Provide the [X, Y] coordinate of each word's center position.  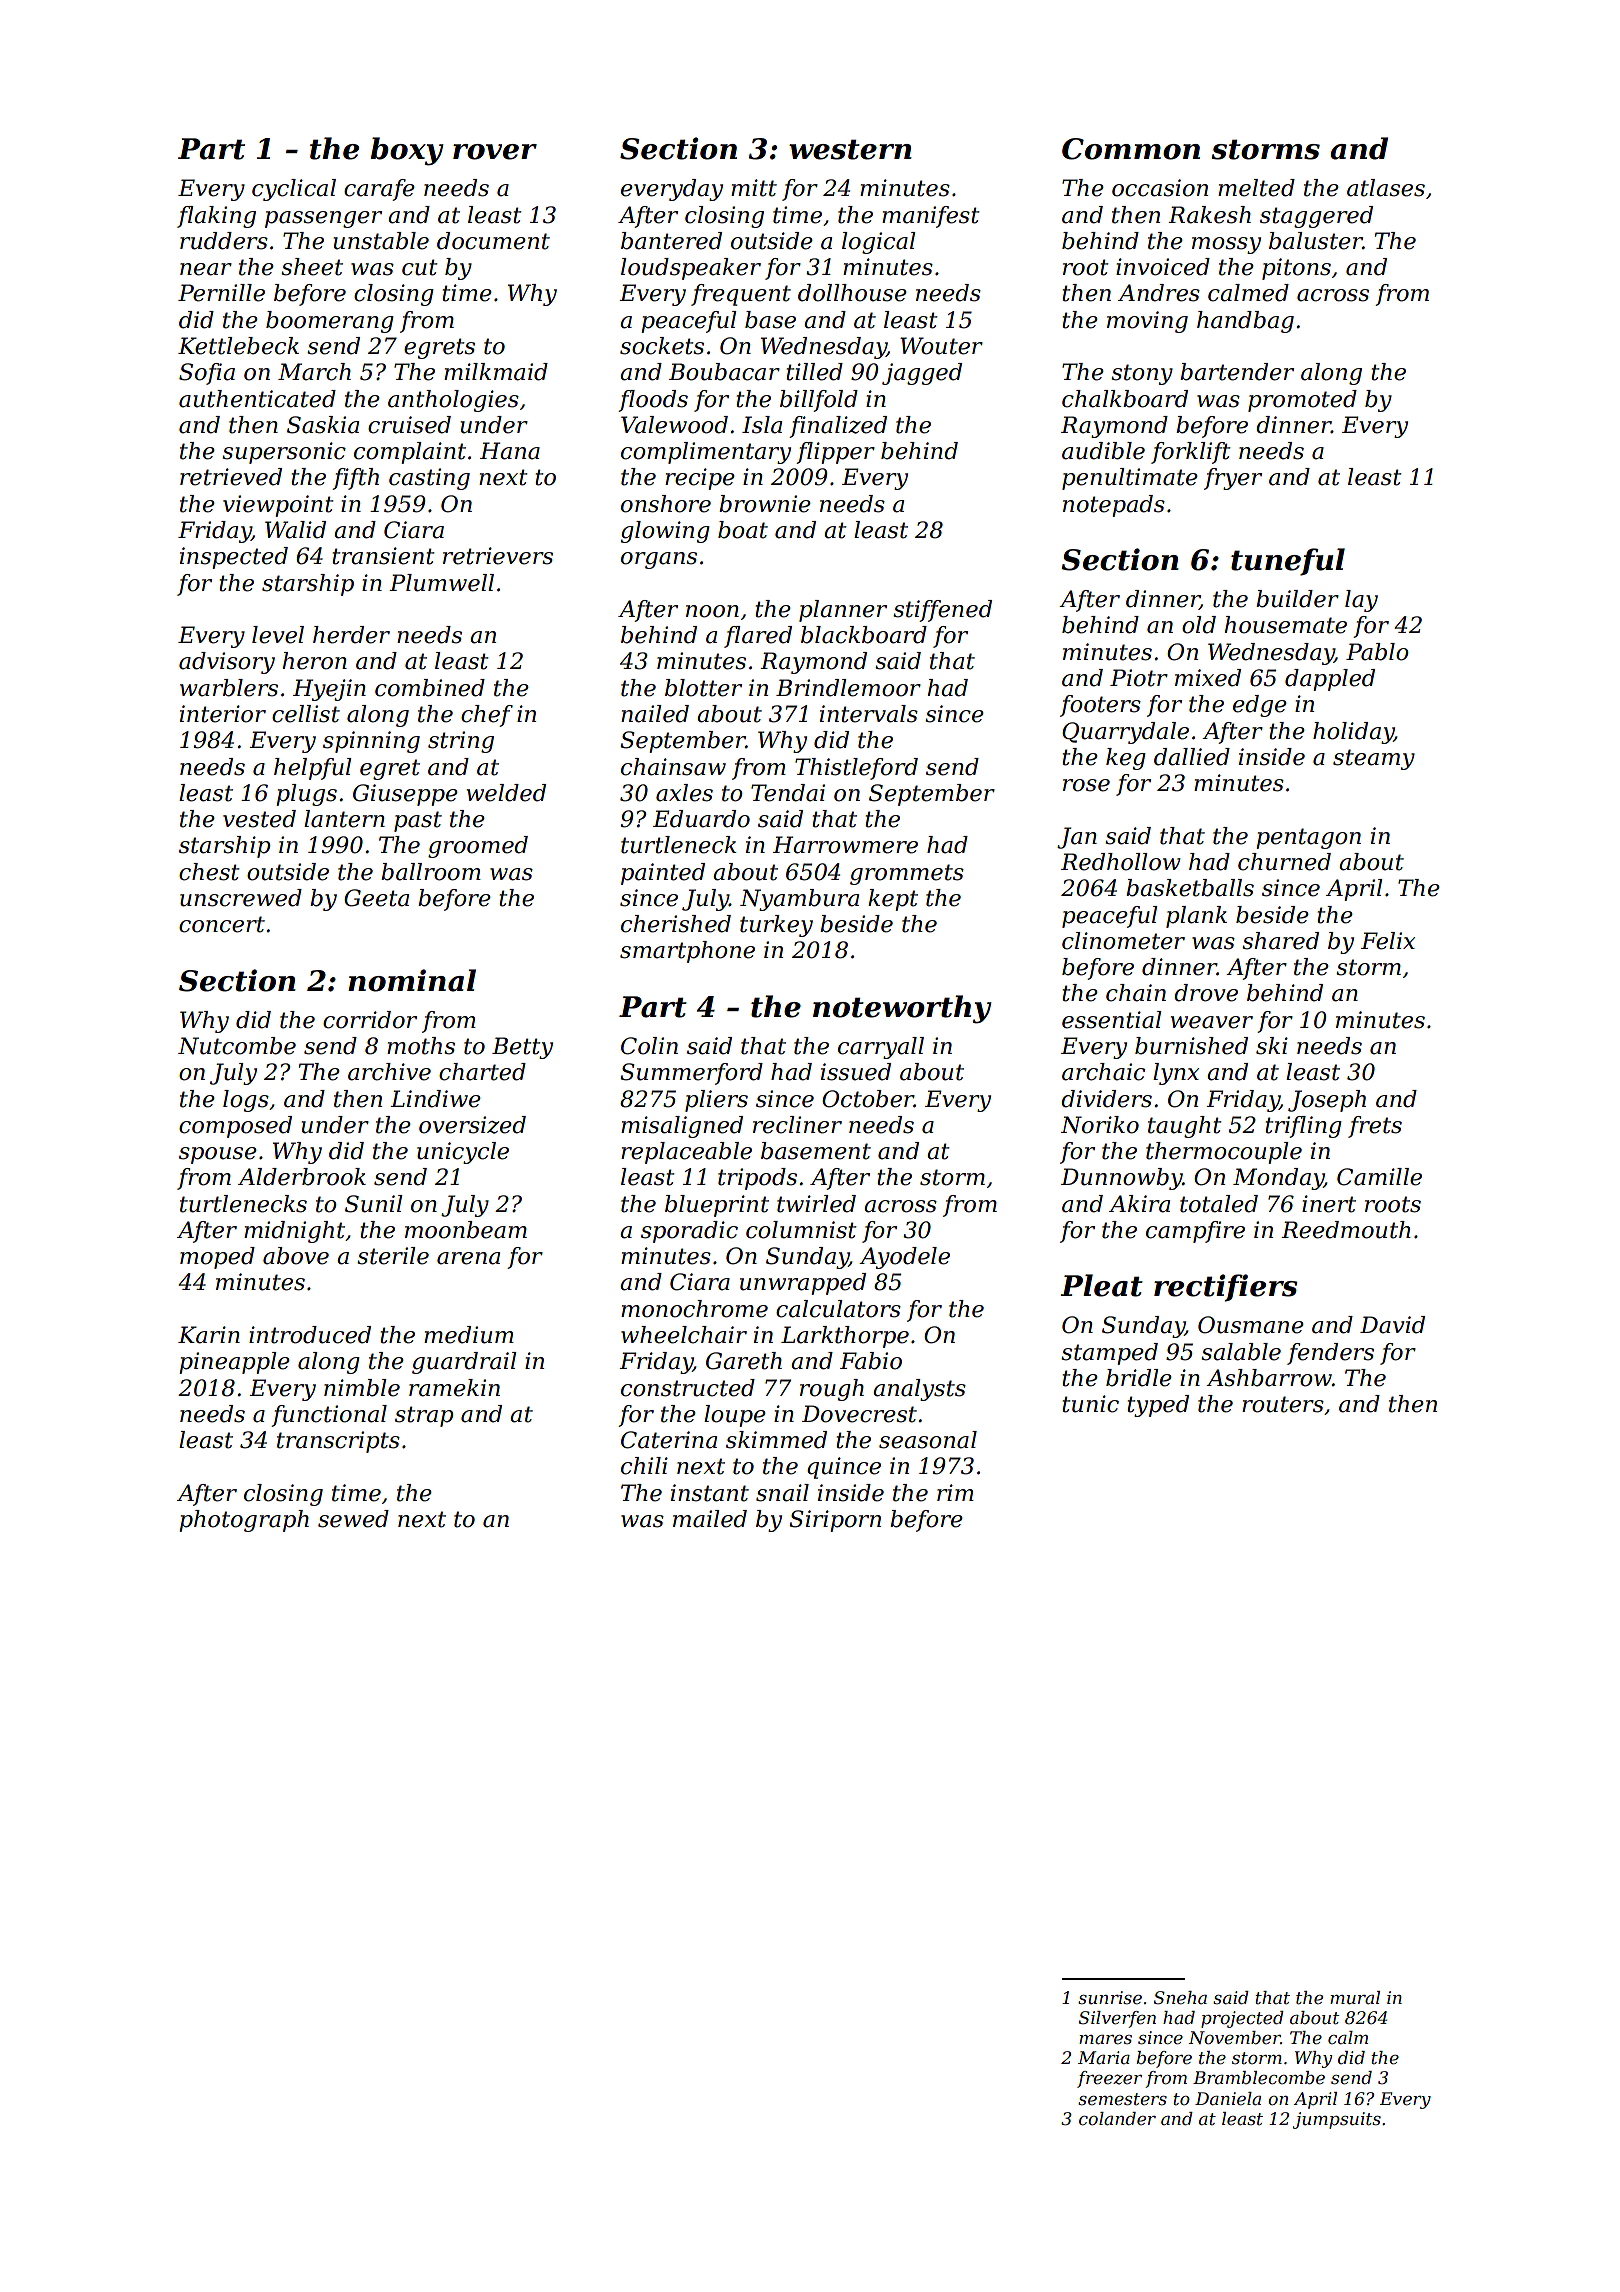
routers [1283, 1404]
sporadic [689, 1232]
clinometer [1123, 941]
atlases [1386, 188]
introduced [310, 1335]
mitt [754, 188]
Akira [1139, 1204]
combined [430, 688]
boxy [407, 151]
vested [259, 819]
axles [684, 793]
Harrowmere [845, 845]
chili [644, 1466]
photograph [244, 1521]
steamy [1374, 759]
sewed [353, 1519]
